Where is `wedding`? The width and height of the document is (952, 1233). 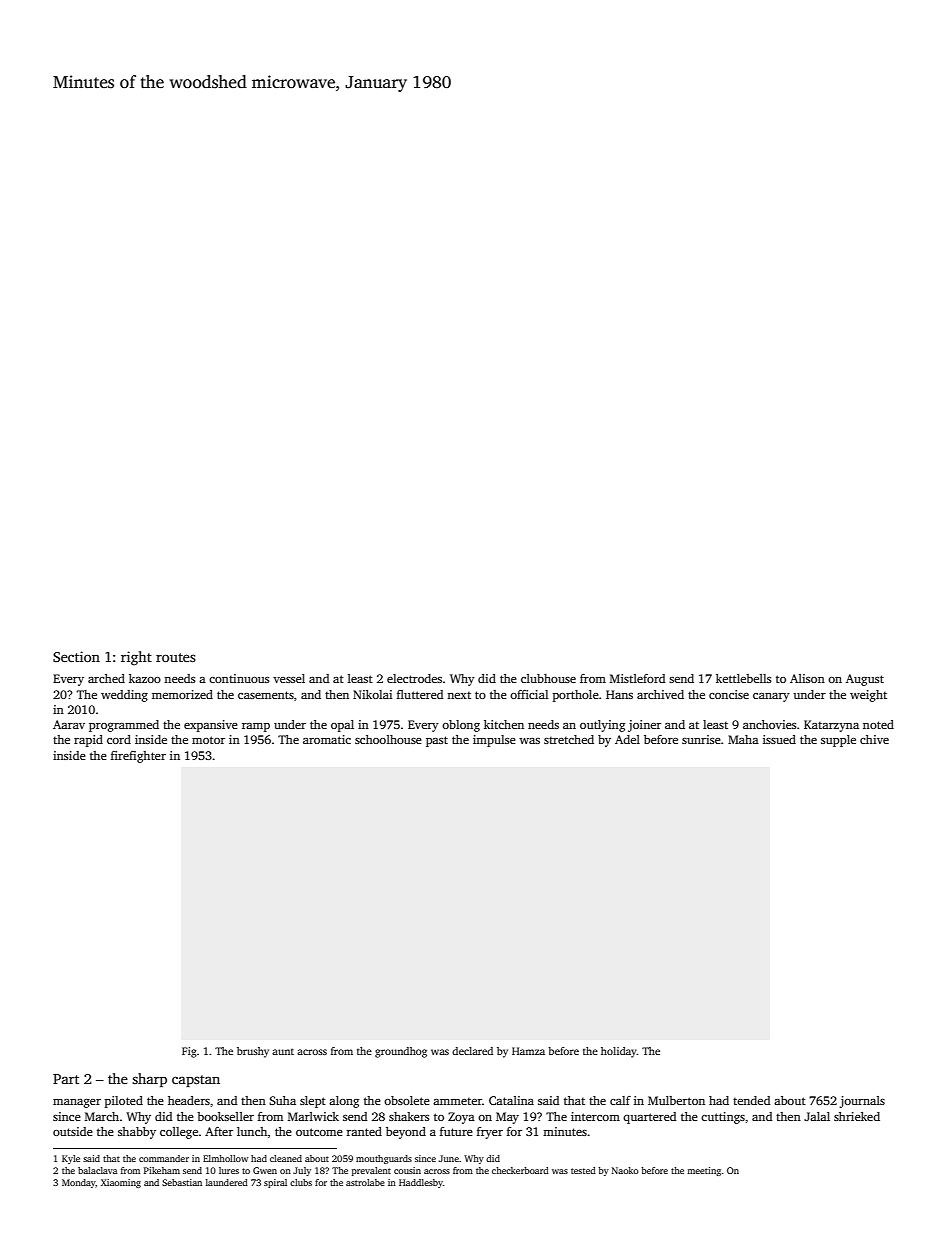
wedding is located at coordinates (124, 696).
